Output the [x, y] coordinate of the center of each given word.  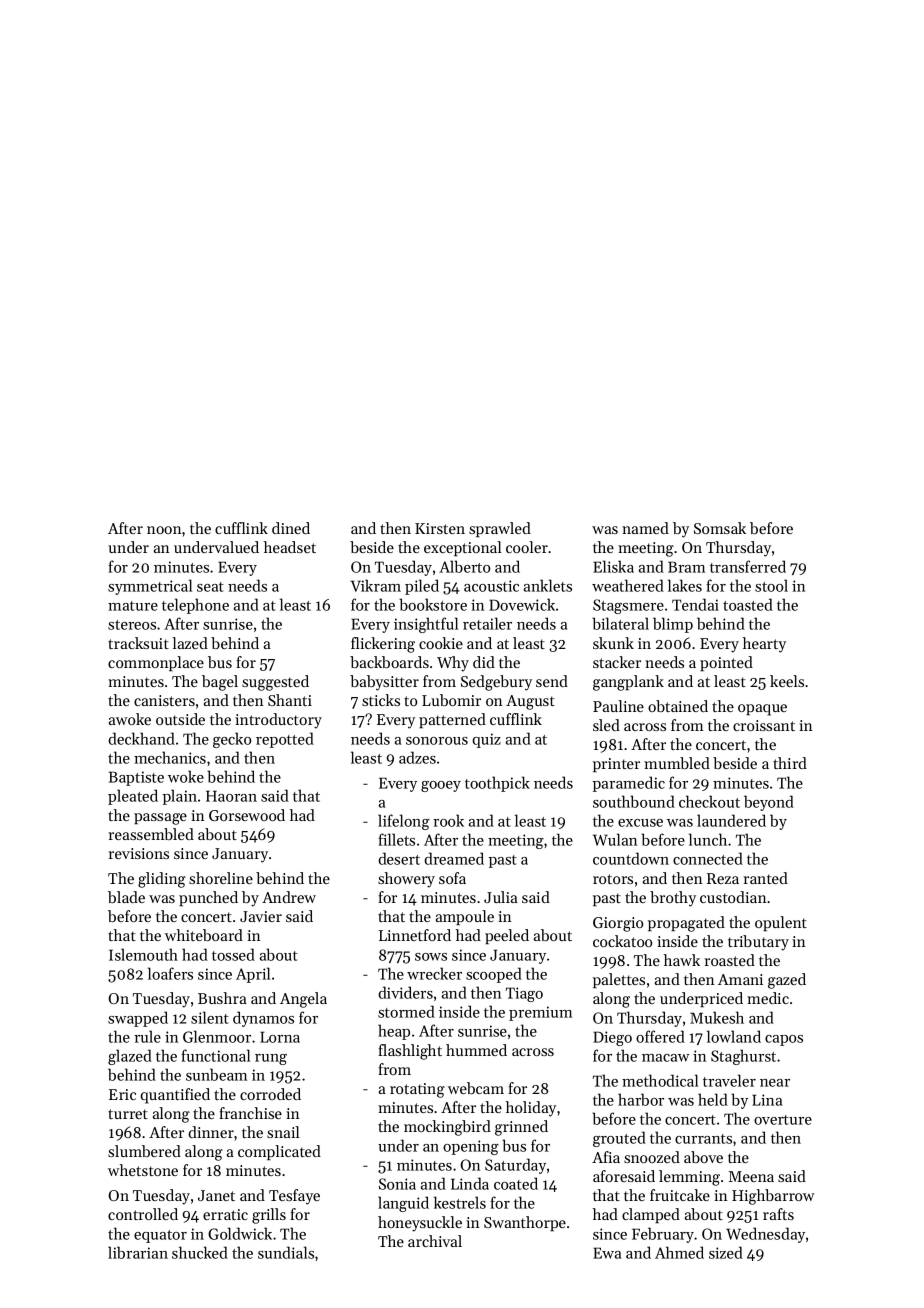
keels [787, 681]
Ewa [607, 1253]
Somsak [720, 528]
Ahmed [679, 1252]
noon [164, 530]
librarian [138, 1252]
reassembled [151, 834]
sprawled [500, 529]
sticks [381, 700]
